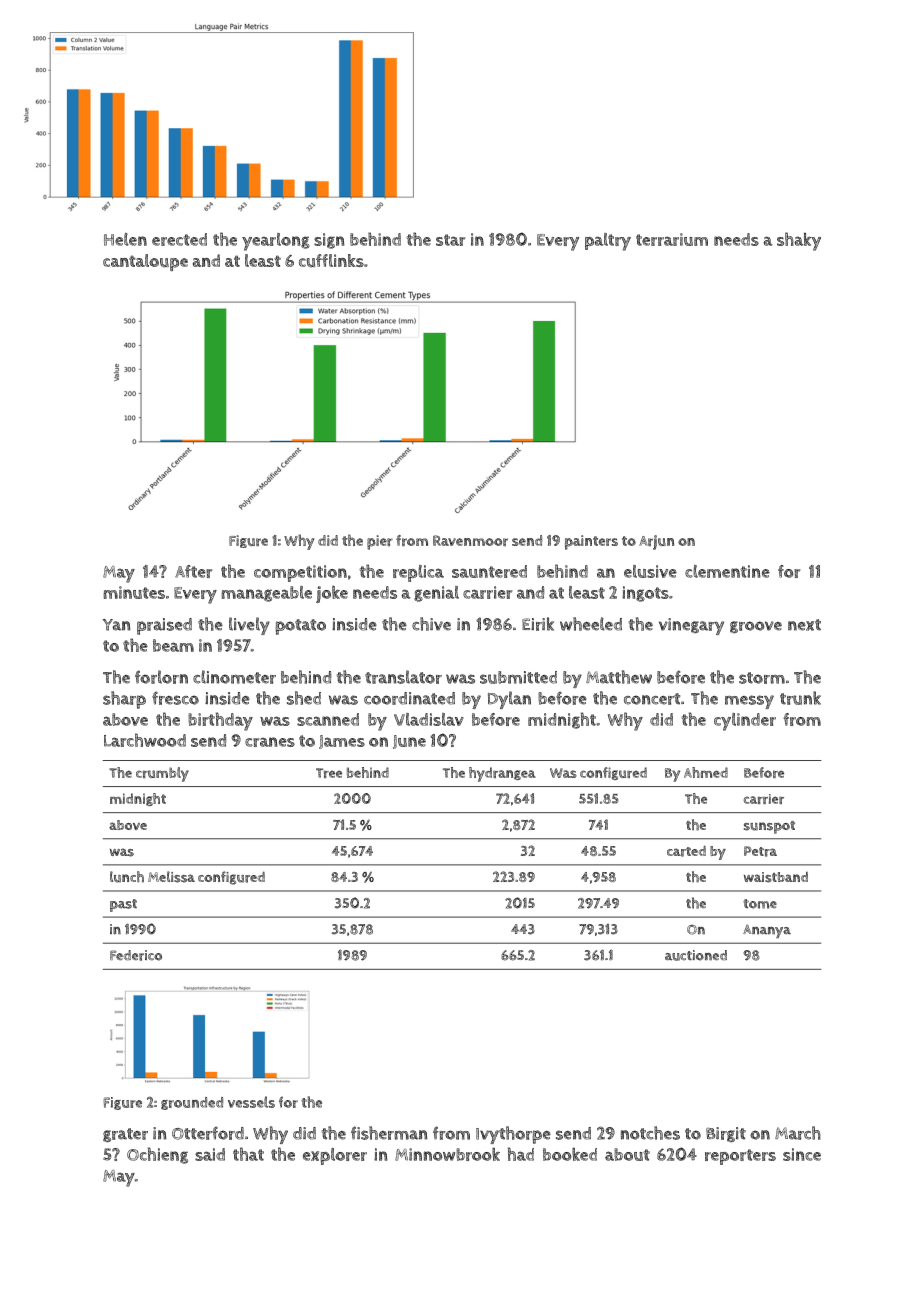 This page has width=924, height=1308. I want to click on pier, so click(380, 542).
